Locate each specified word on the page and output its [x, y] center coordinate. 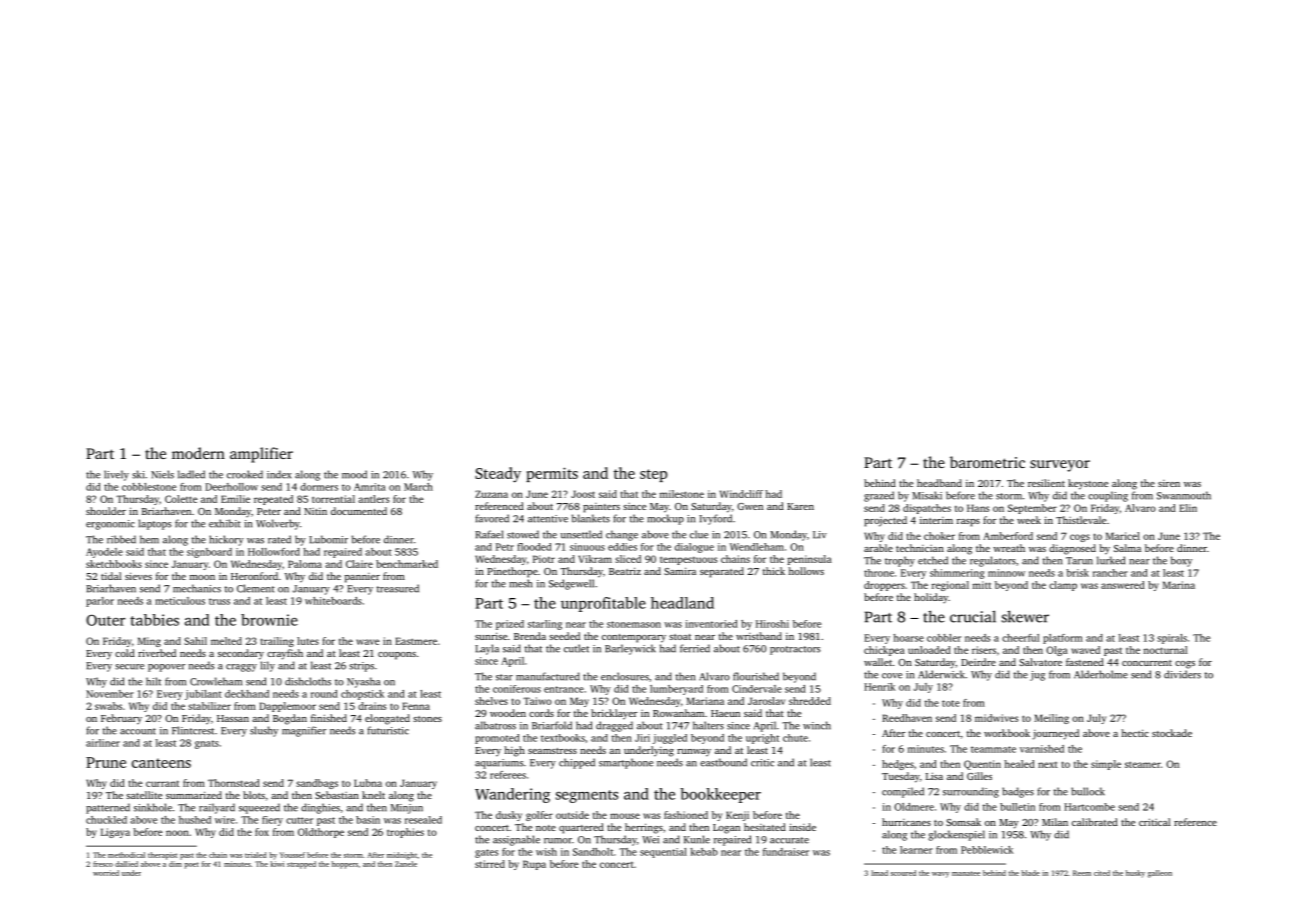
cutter [299, 820]
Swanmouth [1184, 495]
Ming [149, 642]
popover [166, 668]
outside [572, 815]
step [653, 475]
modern [198, 453]
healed [1019, 764]
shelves [491, 701]
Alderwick [941, 674]
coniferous [517, 689]
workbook [1007, 733]
